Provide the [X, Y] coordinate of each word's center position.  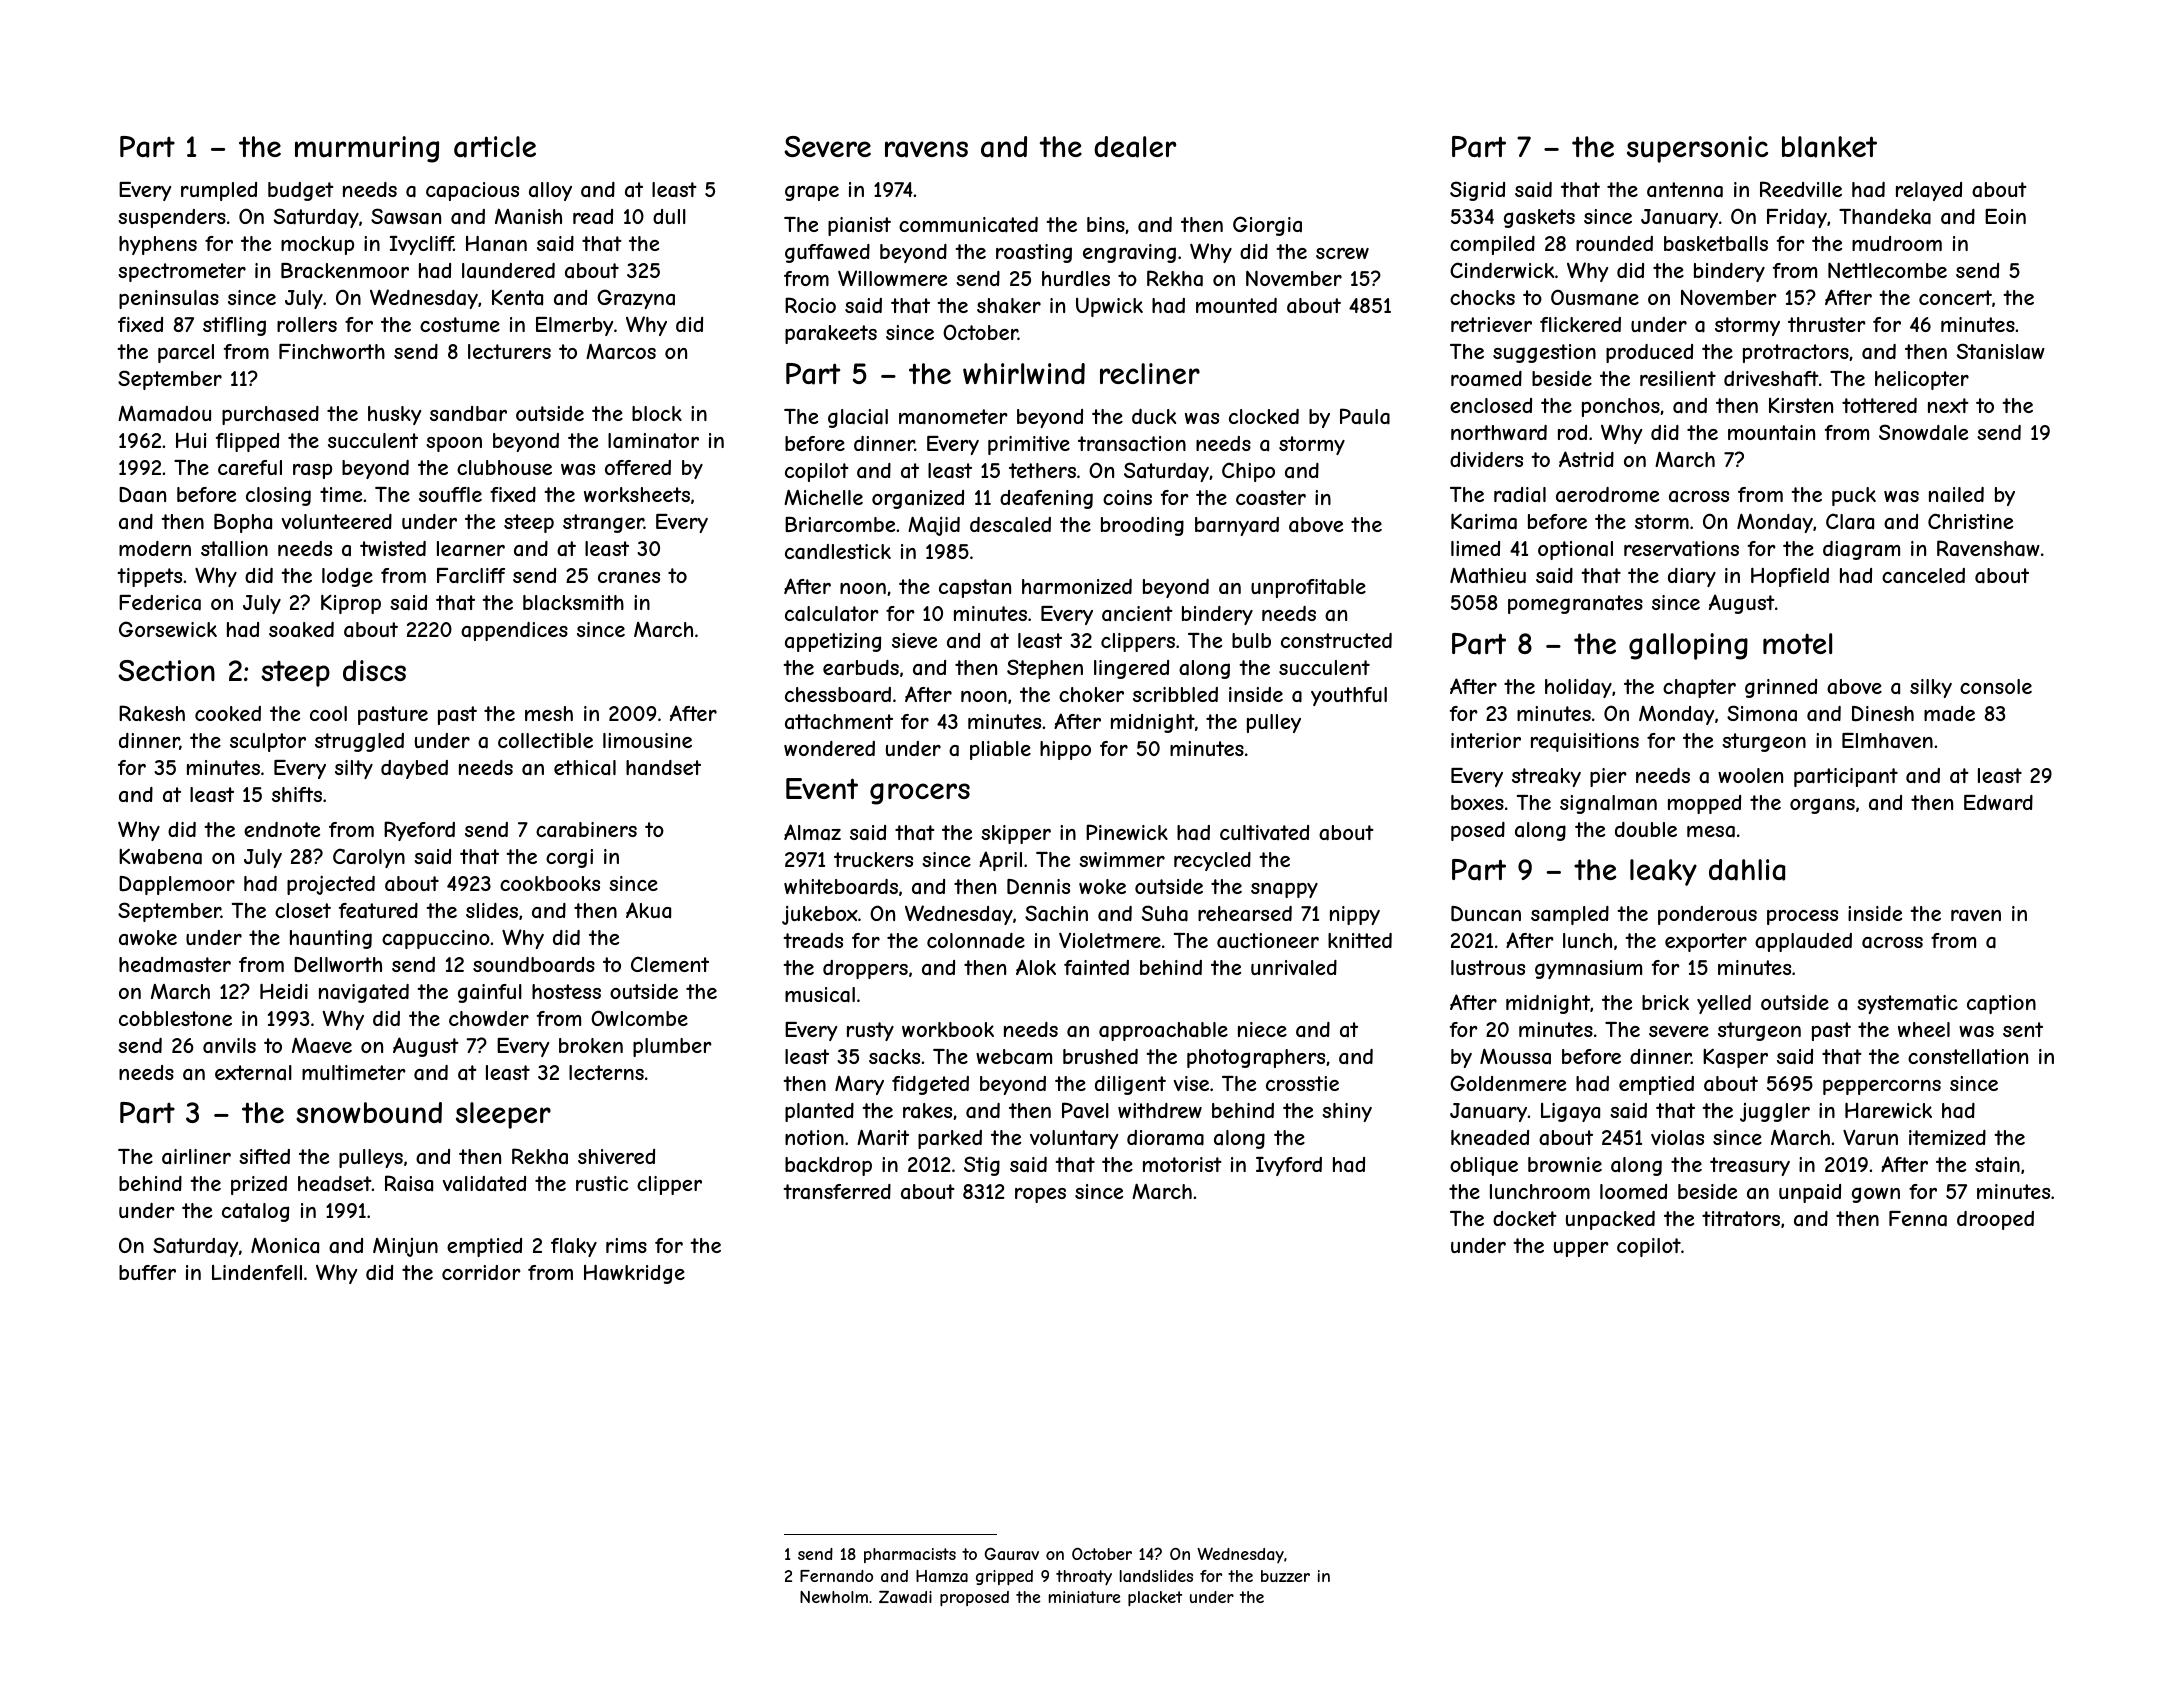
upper [1581, 1249]
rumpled [219, 191]
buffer [147, 1272]
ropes [1040, 1195]
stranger [603, 523]
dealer [1135, 147]
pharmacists [910, 1555]
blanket [1829, 147]
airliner [196, 1156]
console [1996, 686]
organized [918, 499]
